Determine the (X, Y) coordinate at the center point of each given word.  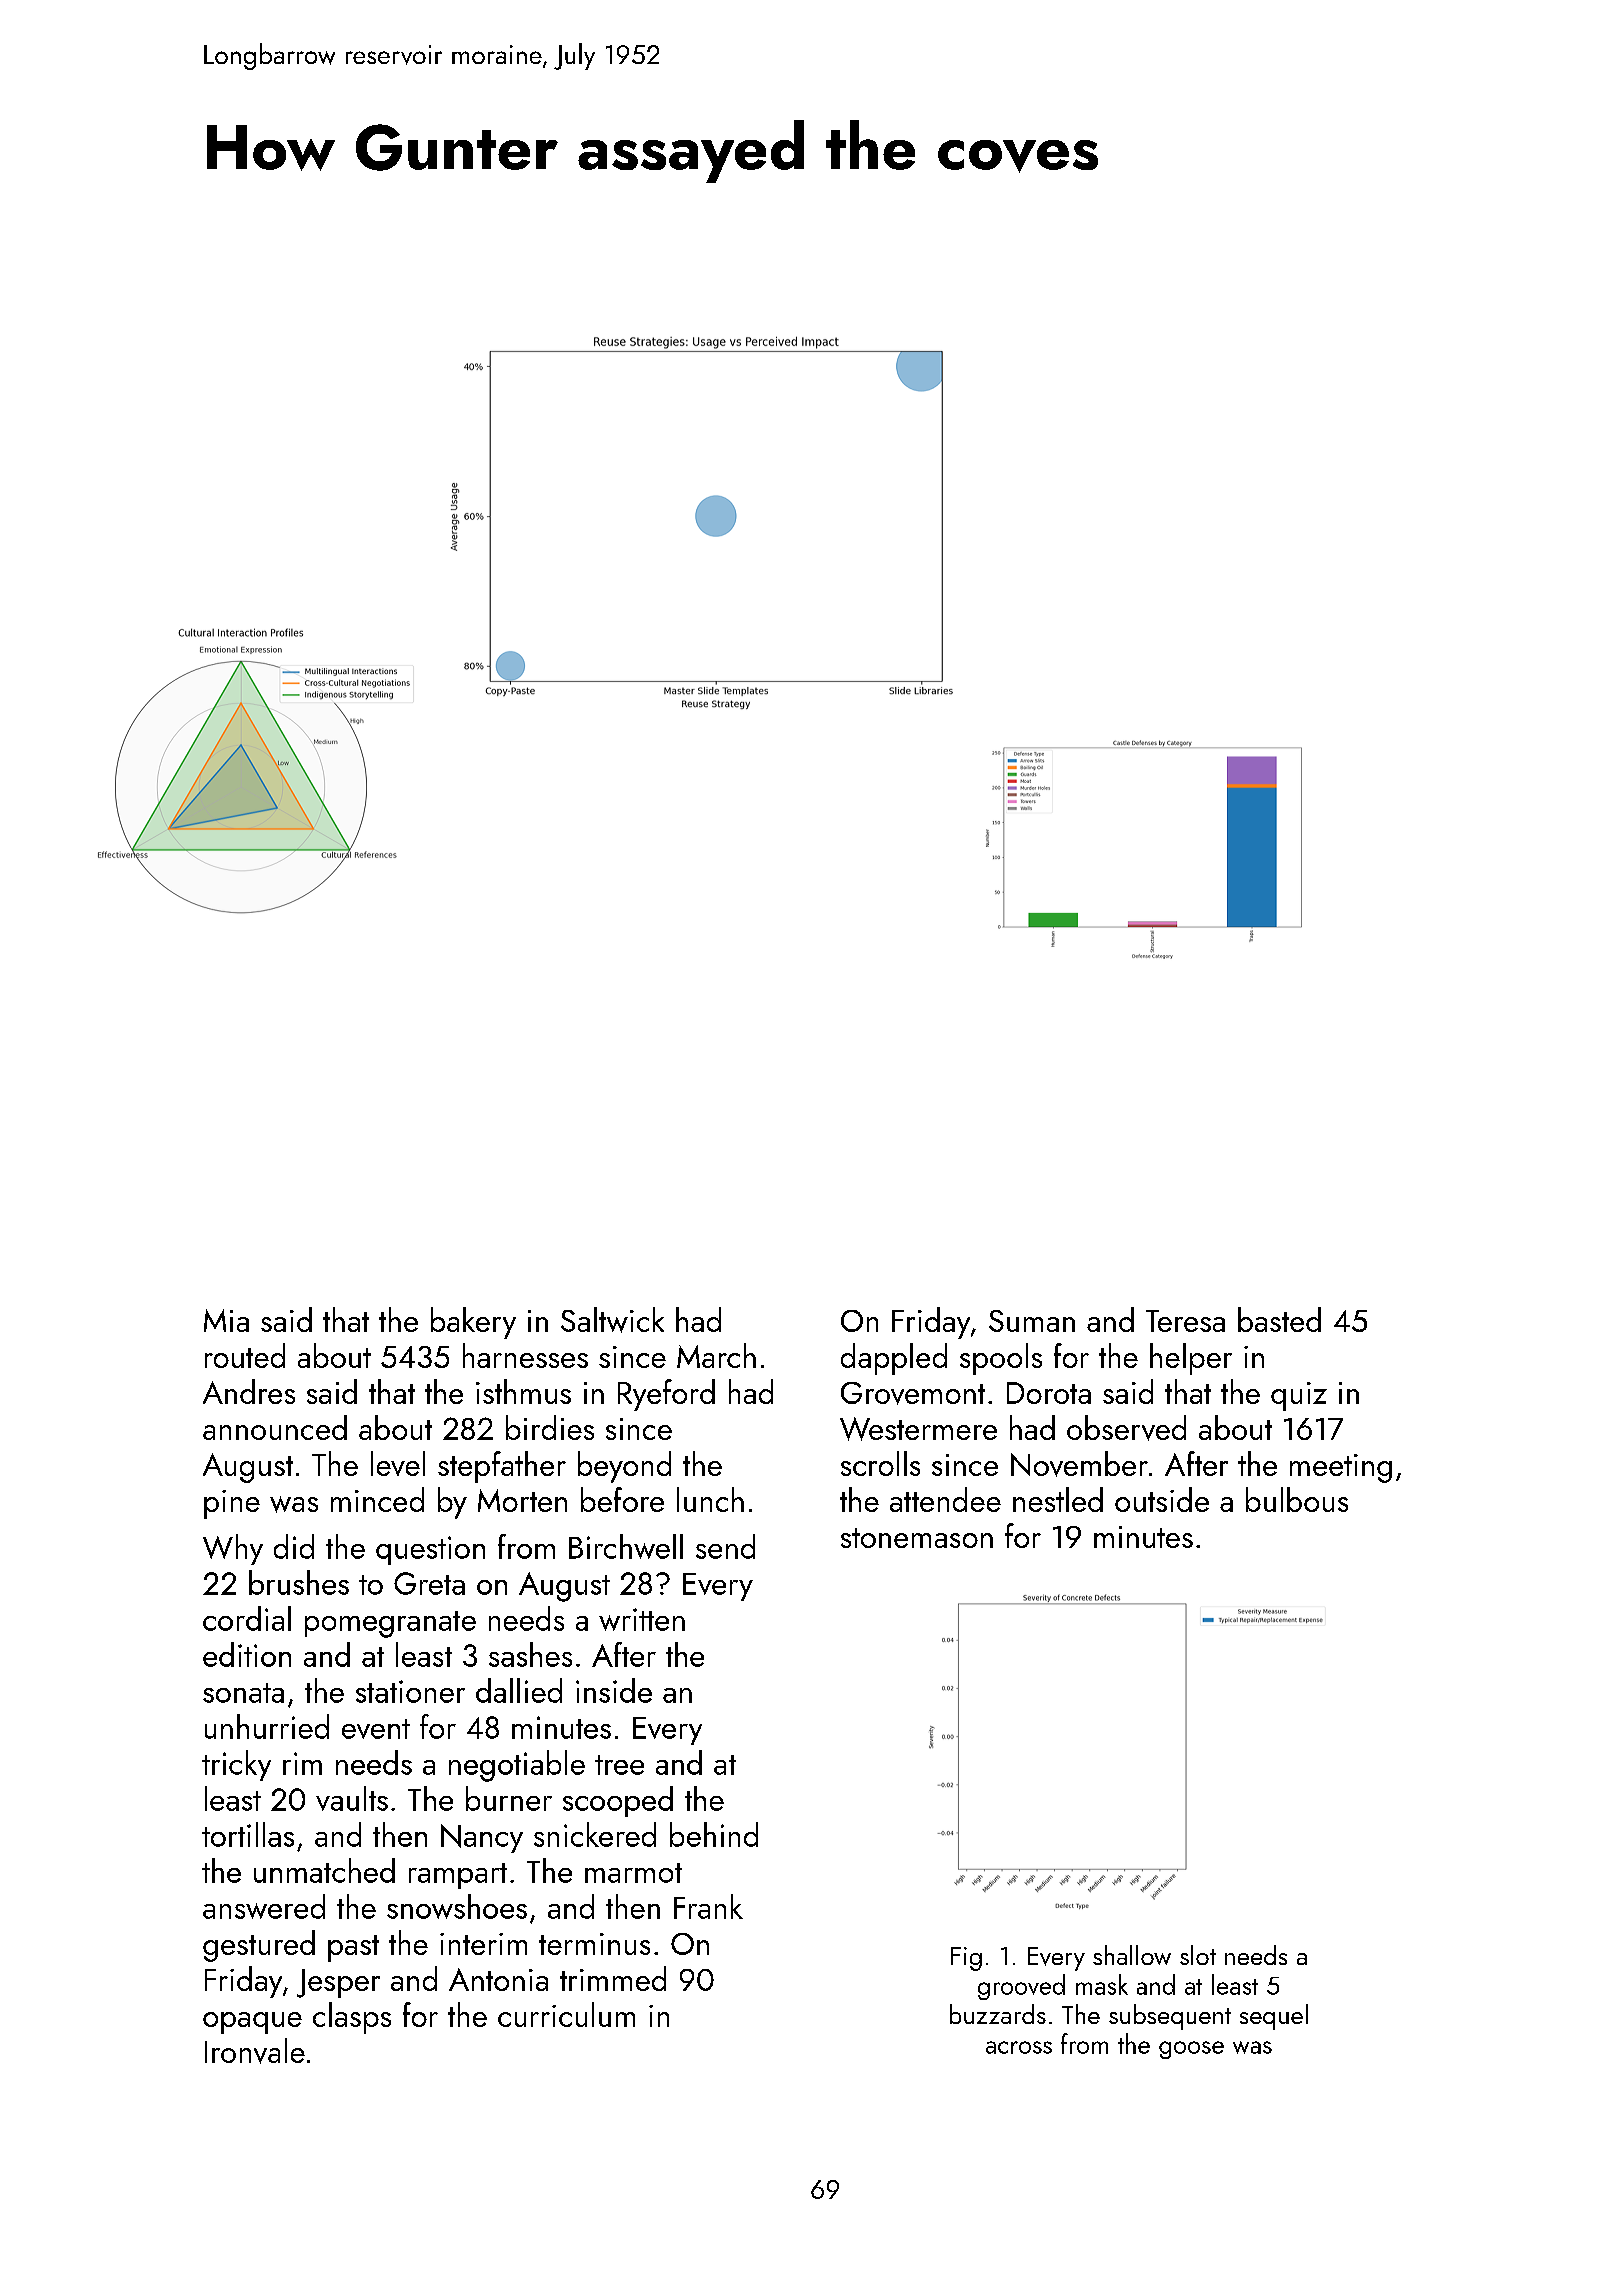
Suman (1032, 1321)
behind (714, 1834)
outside (1162, 1499)
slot (1198, 1955)
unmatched (324, 1870)
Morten (522, 1500)
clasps (352, 2018)
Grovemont (913, 1393)
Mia (226, 1320)
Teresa (1185, 1321)
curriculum (566, 2014)
